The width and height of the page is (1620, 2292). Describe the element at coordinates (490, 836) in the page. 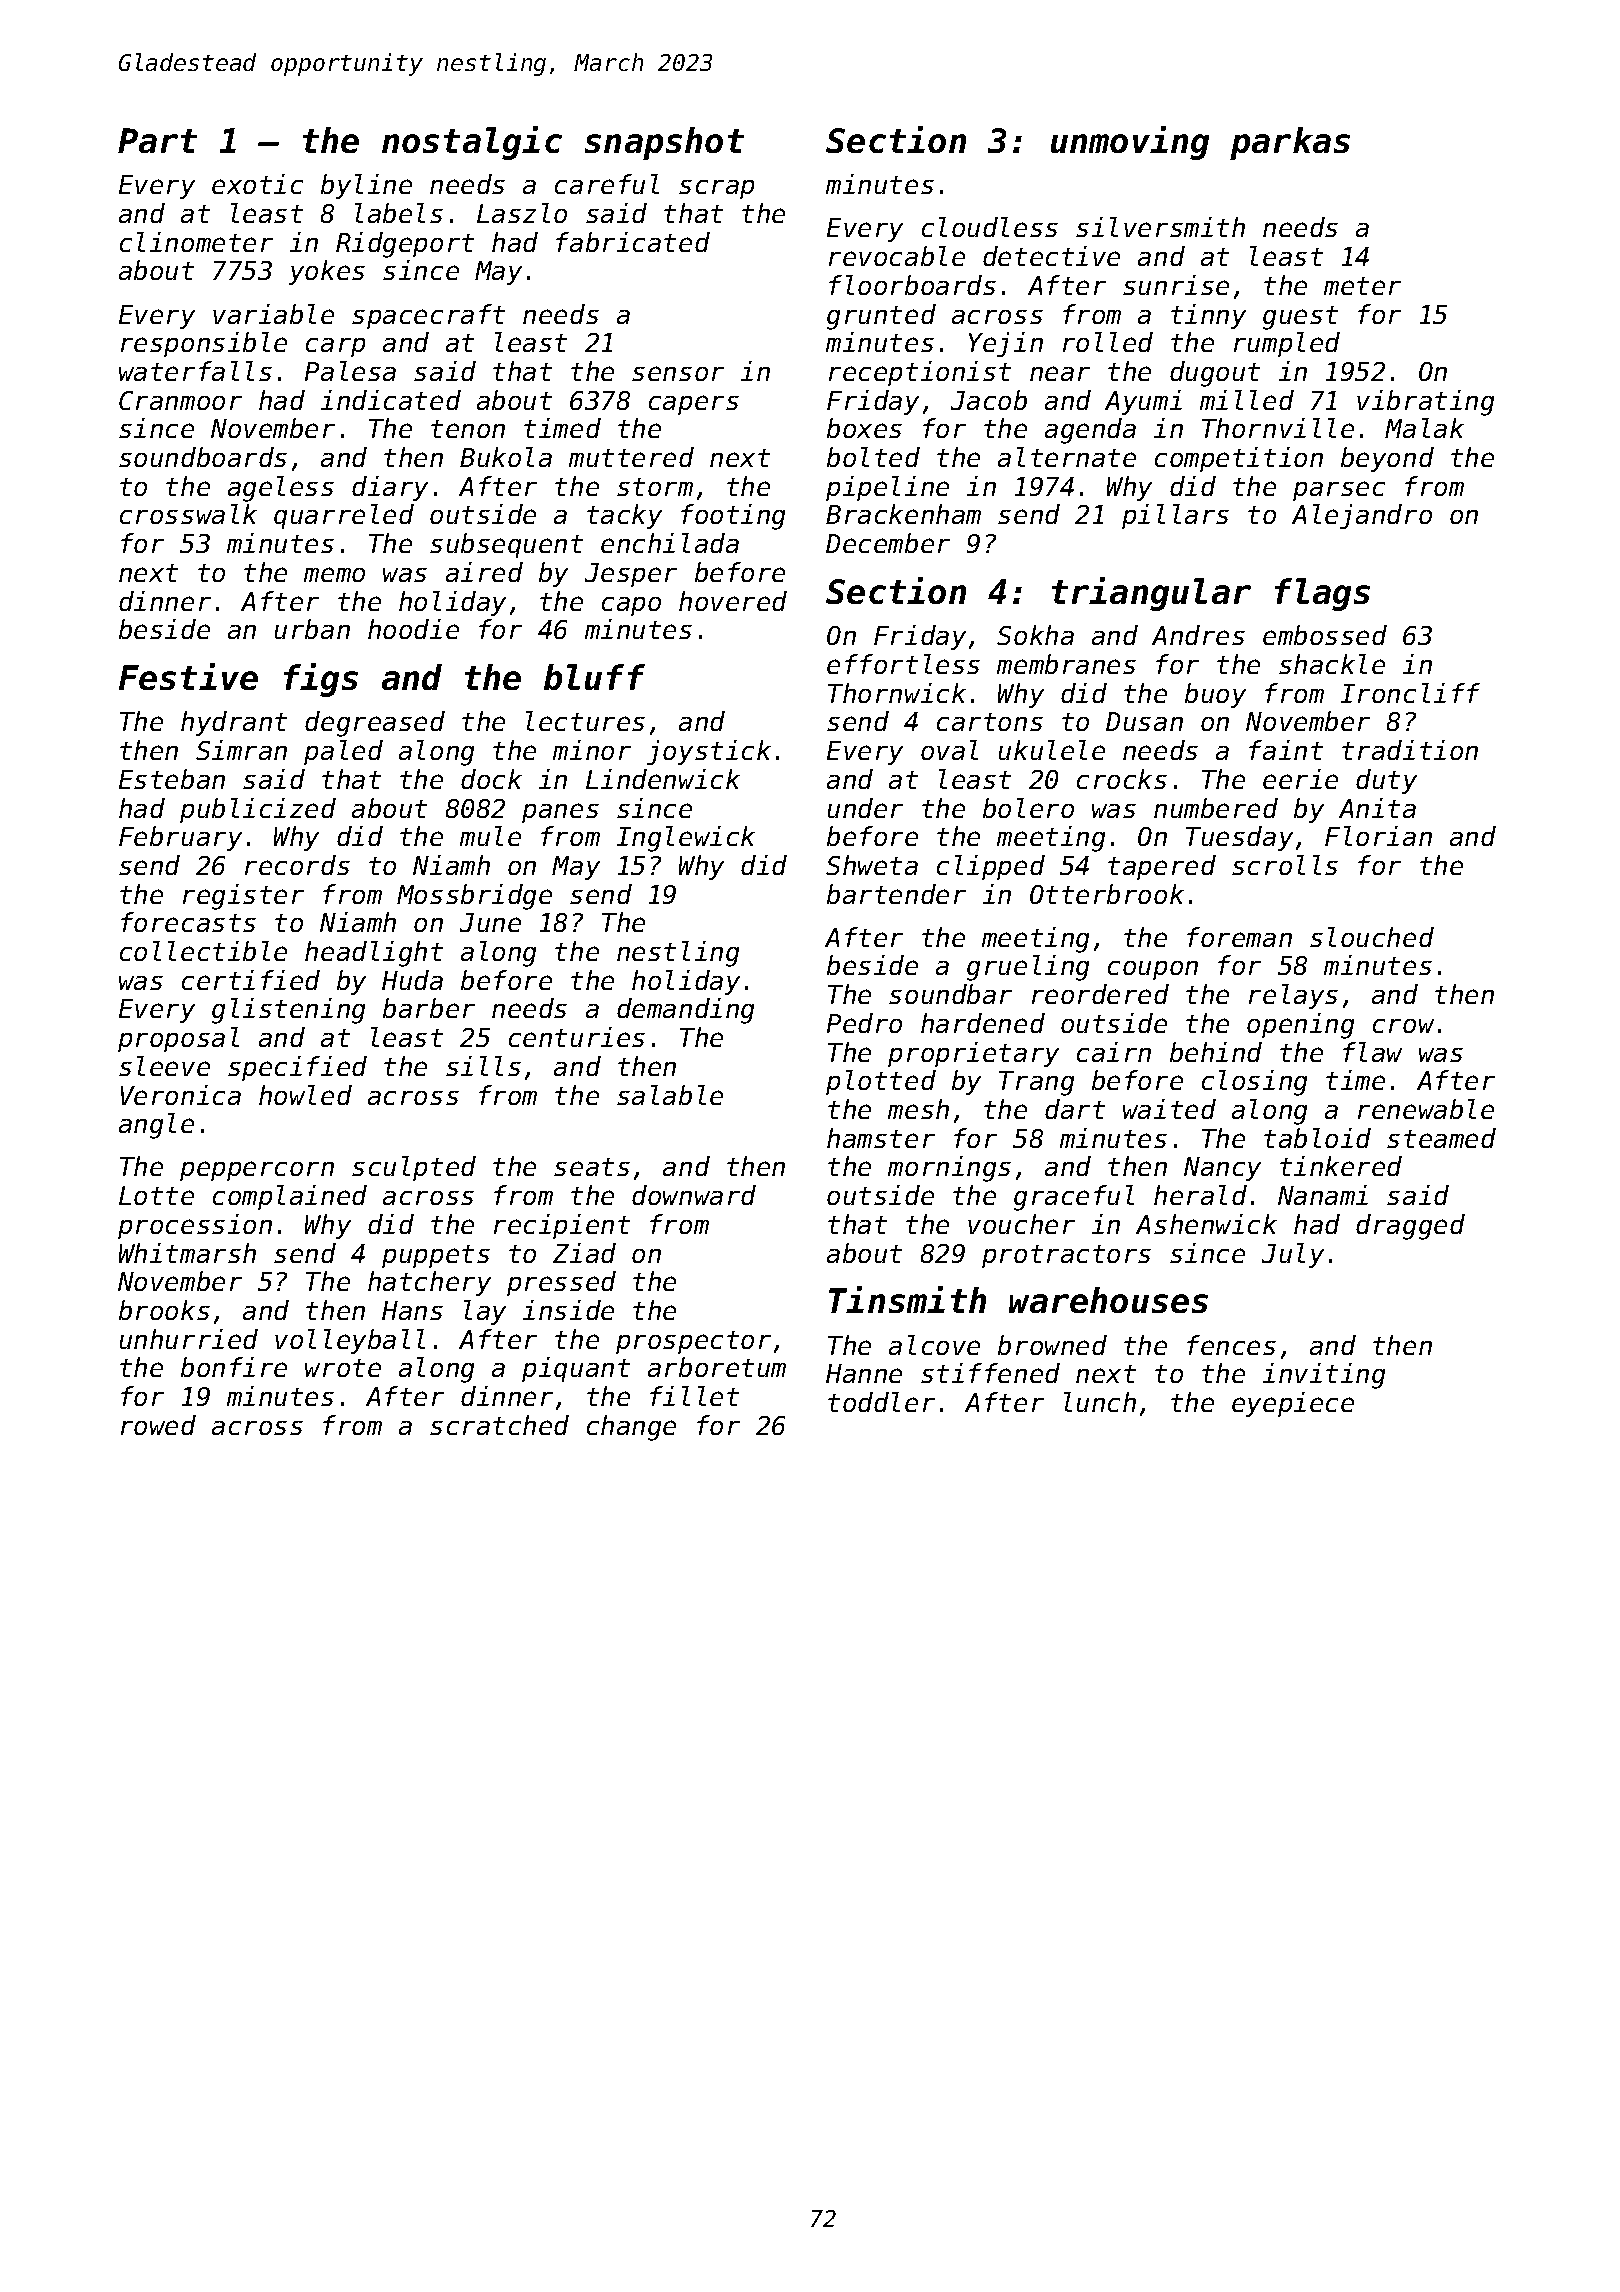

I see `mule` at that location.
